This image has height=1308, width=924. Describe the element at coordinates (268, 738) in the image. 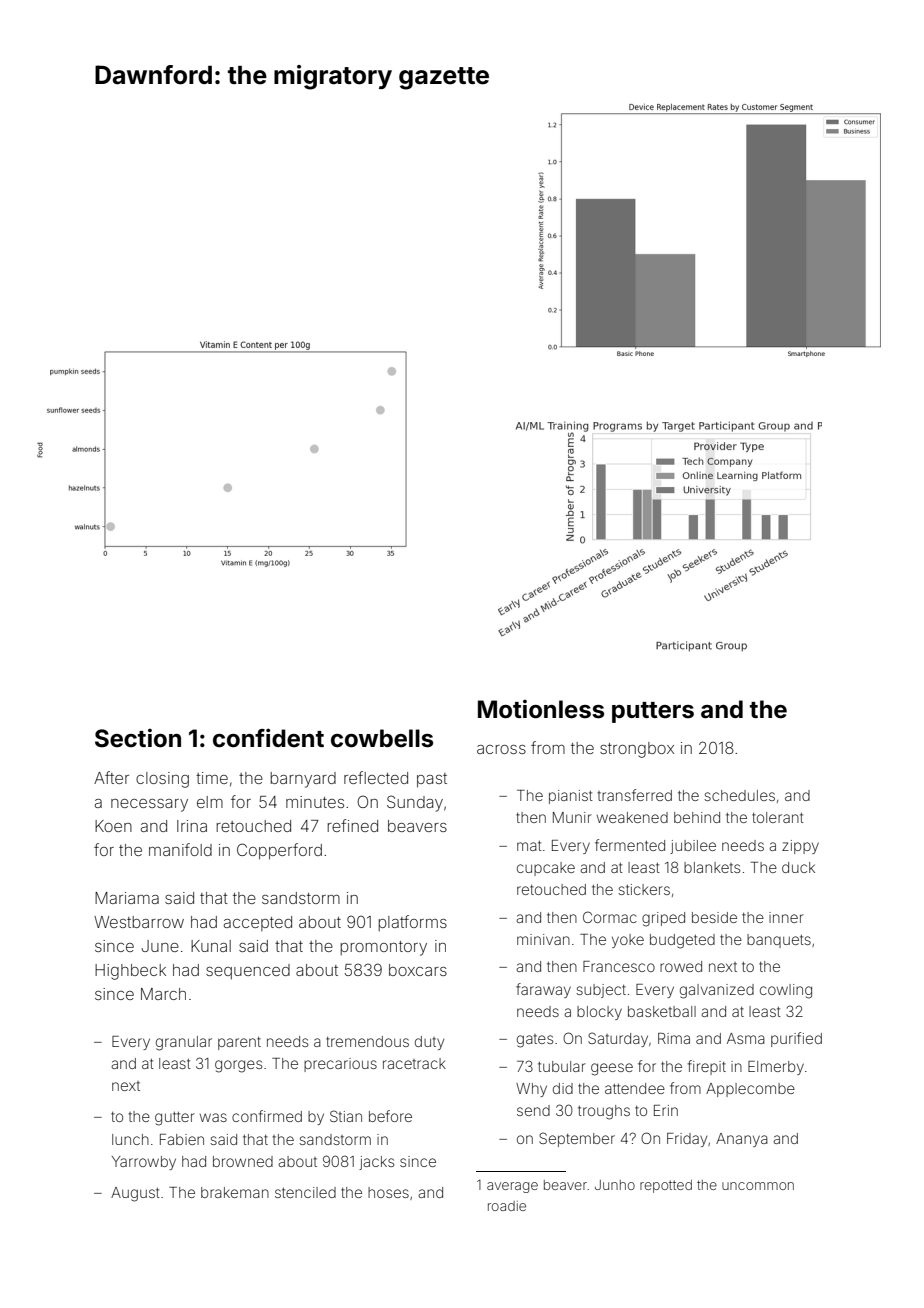

I see `confident` at that location.
